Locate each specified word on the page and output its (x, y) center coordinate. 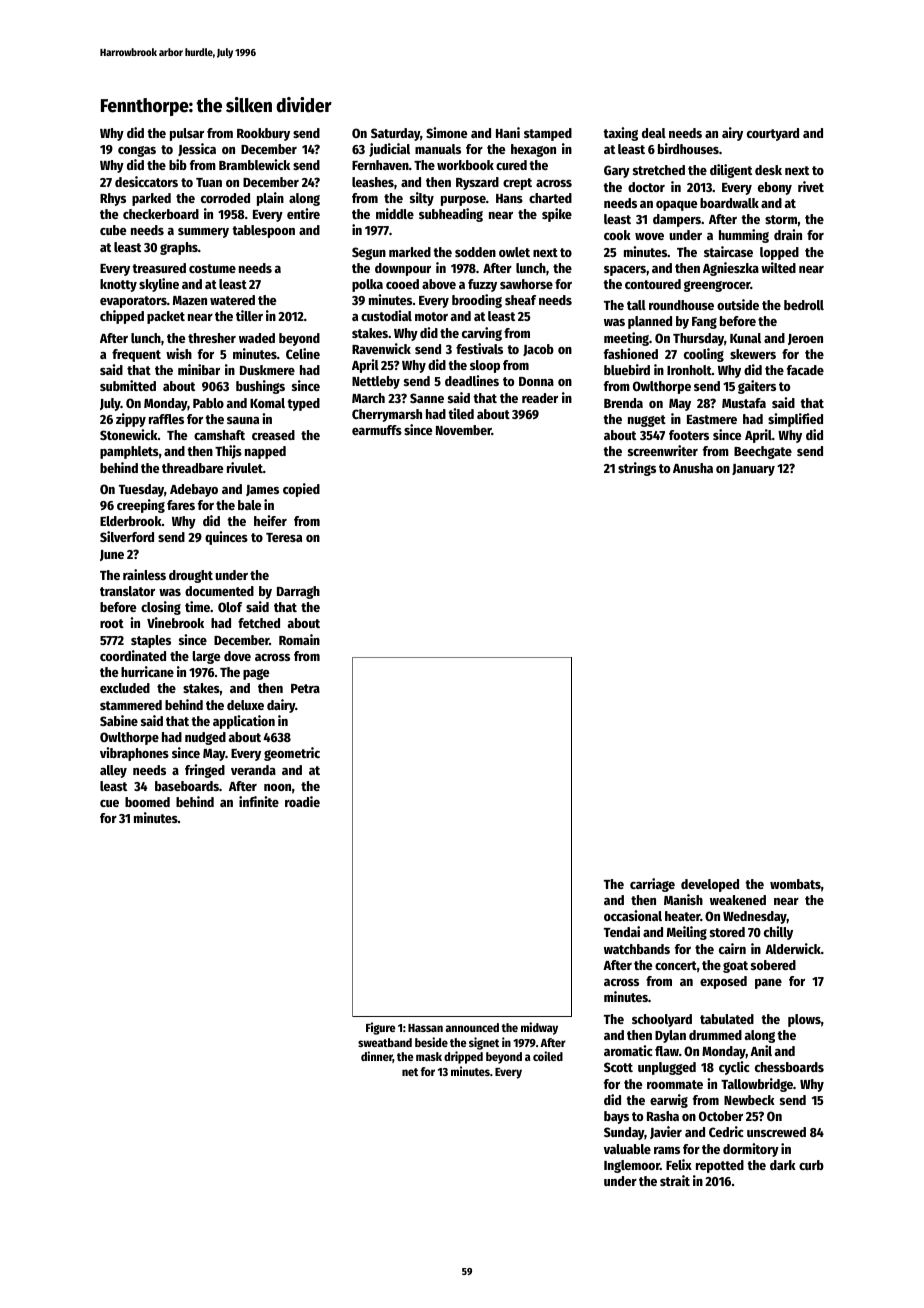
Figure (381, 1028)
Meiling (687, 933)
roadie (302, 801)
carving (482, 334)
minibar (199, 369)
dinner (377, 1057)
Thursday (698, 339)
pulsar (187, 134)
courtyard (773, 134)
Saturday (395, 134)
